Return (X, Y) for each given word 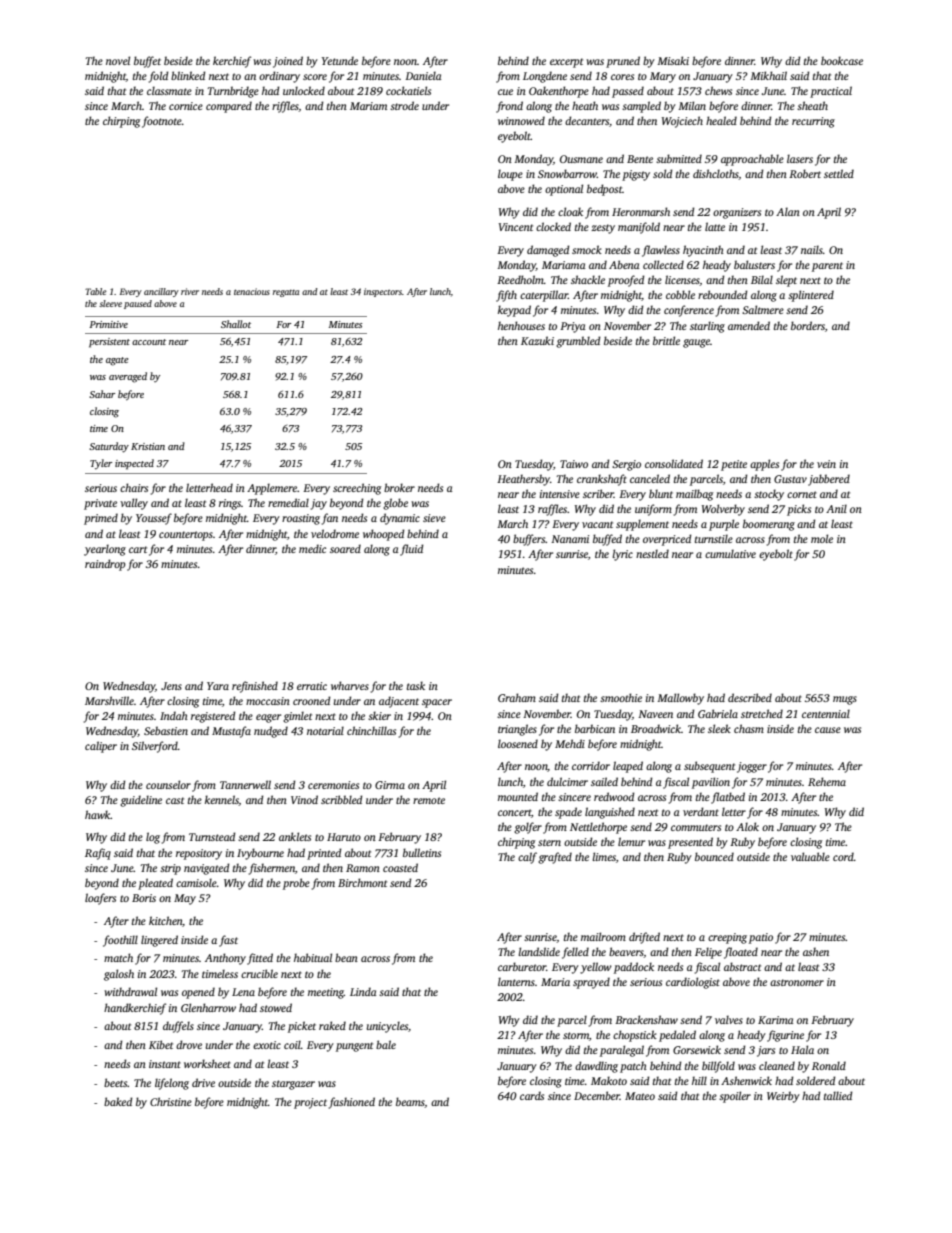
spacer (437, 703)
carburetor (522, 966)
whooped (384, 535)
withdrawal (131, 991)
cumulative (730, 553)
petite (734, 465)
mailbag (694, 495)
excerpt (566, 63)
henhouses (521, 325)
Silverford (155, 747)
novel (118, 60)
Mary (663, 77)
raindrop (105, 565)
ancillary (161, 292)
